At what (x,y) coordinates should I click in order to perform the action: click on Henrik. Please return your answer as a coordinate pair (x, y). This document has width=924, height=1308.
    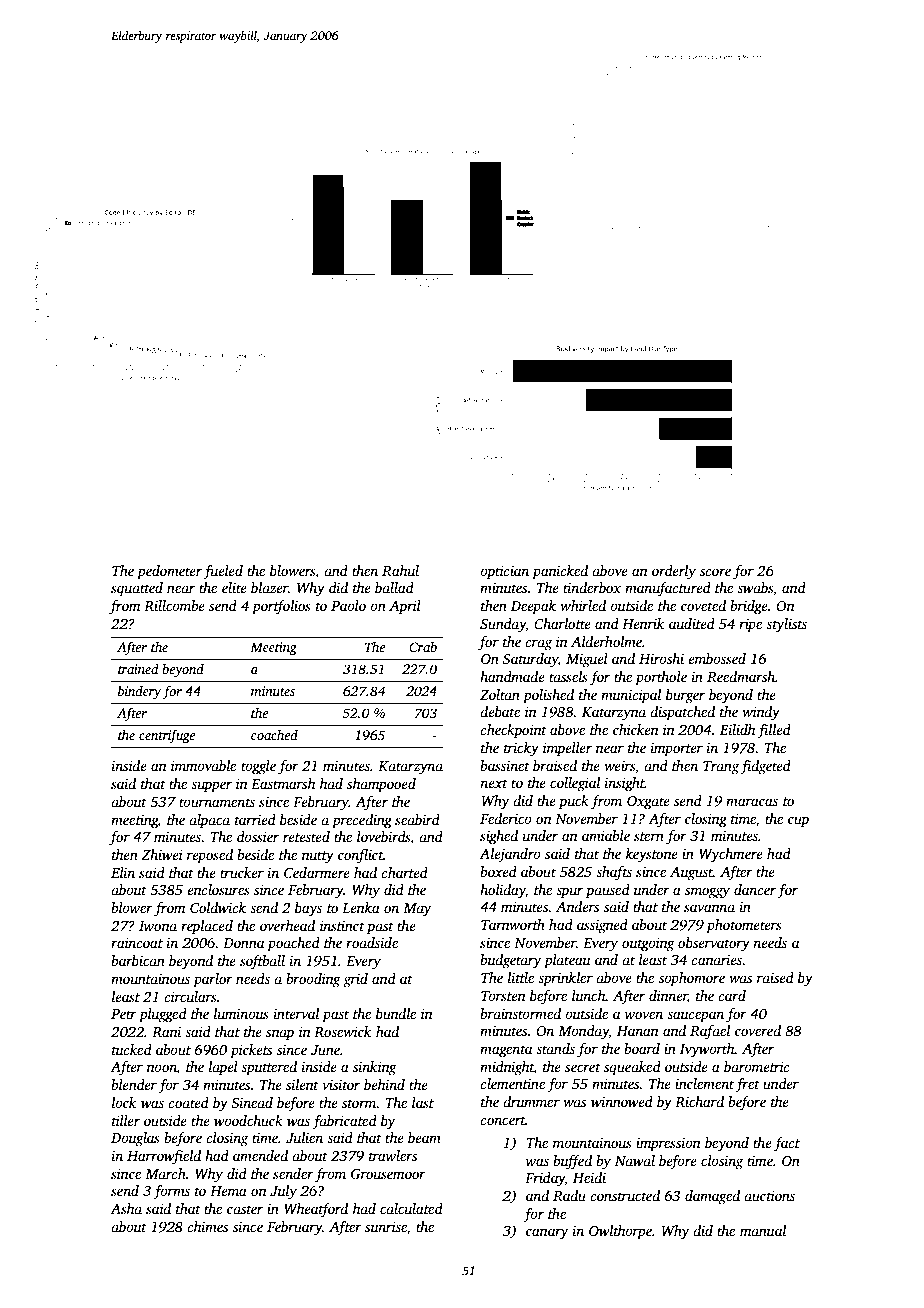
    Looking at the image, I should click on (643, 623).
